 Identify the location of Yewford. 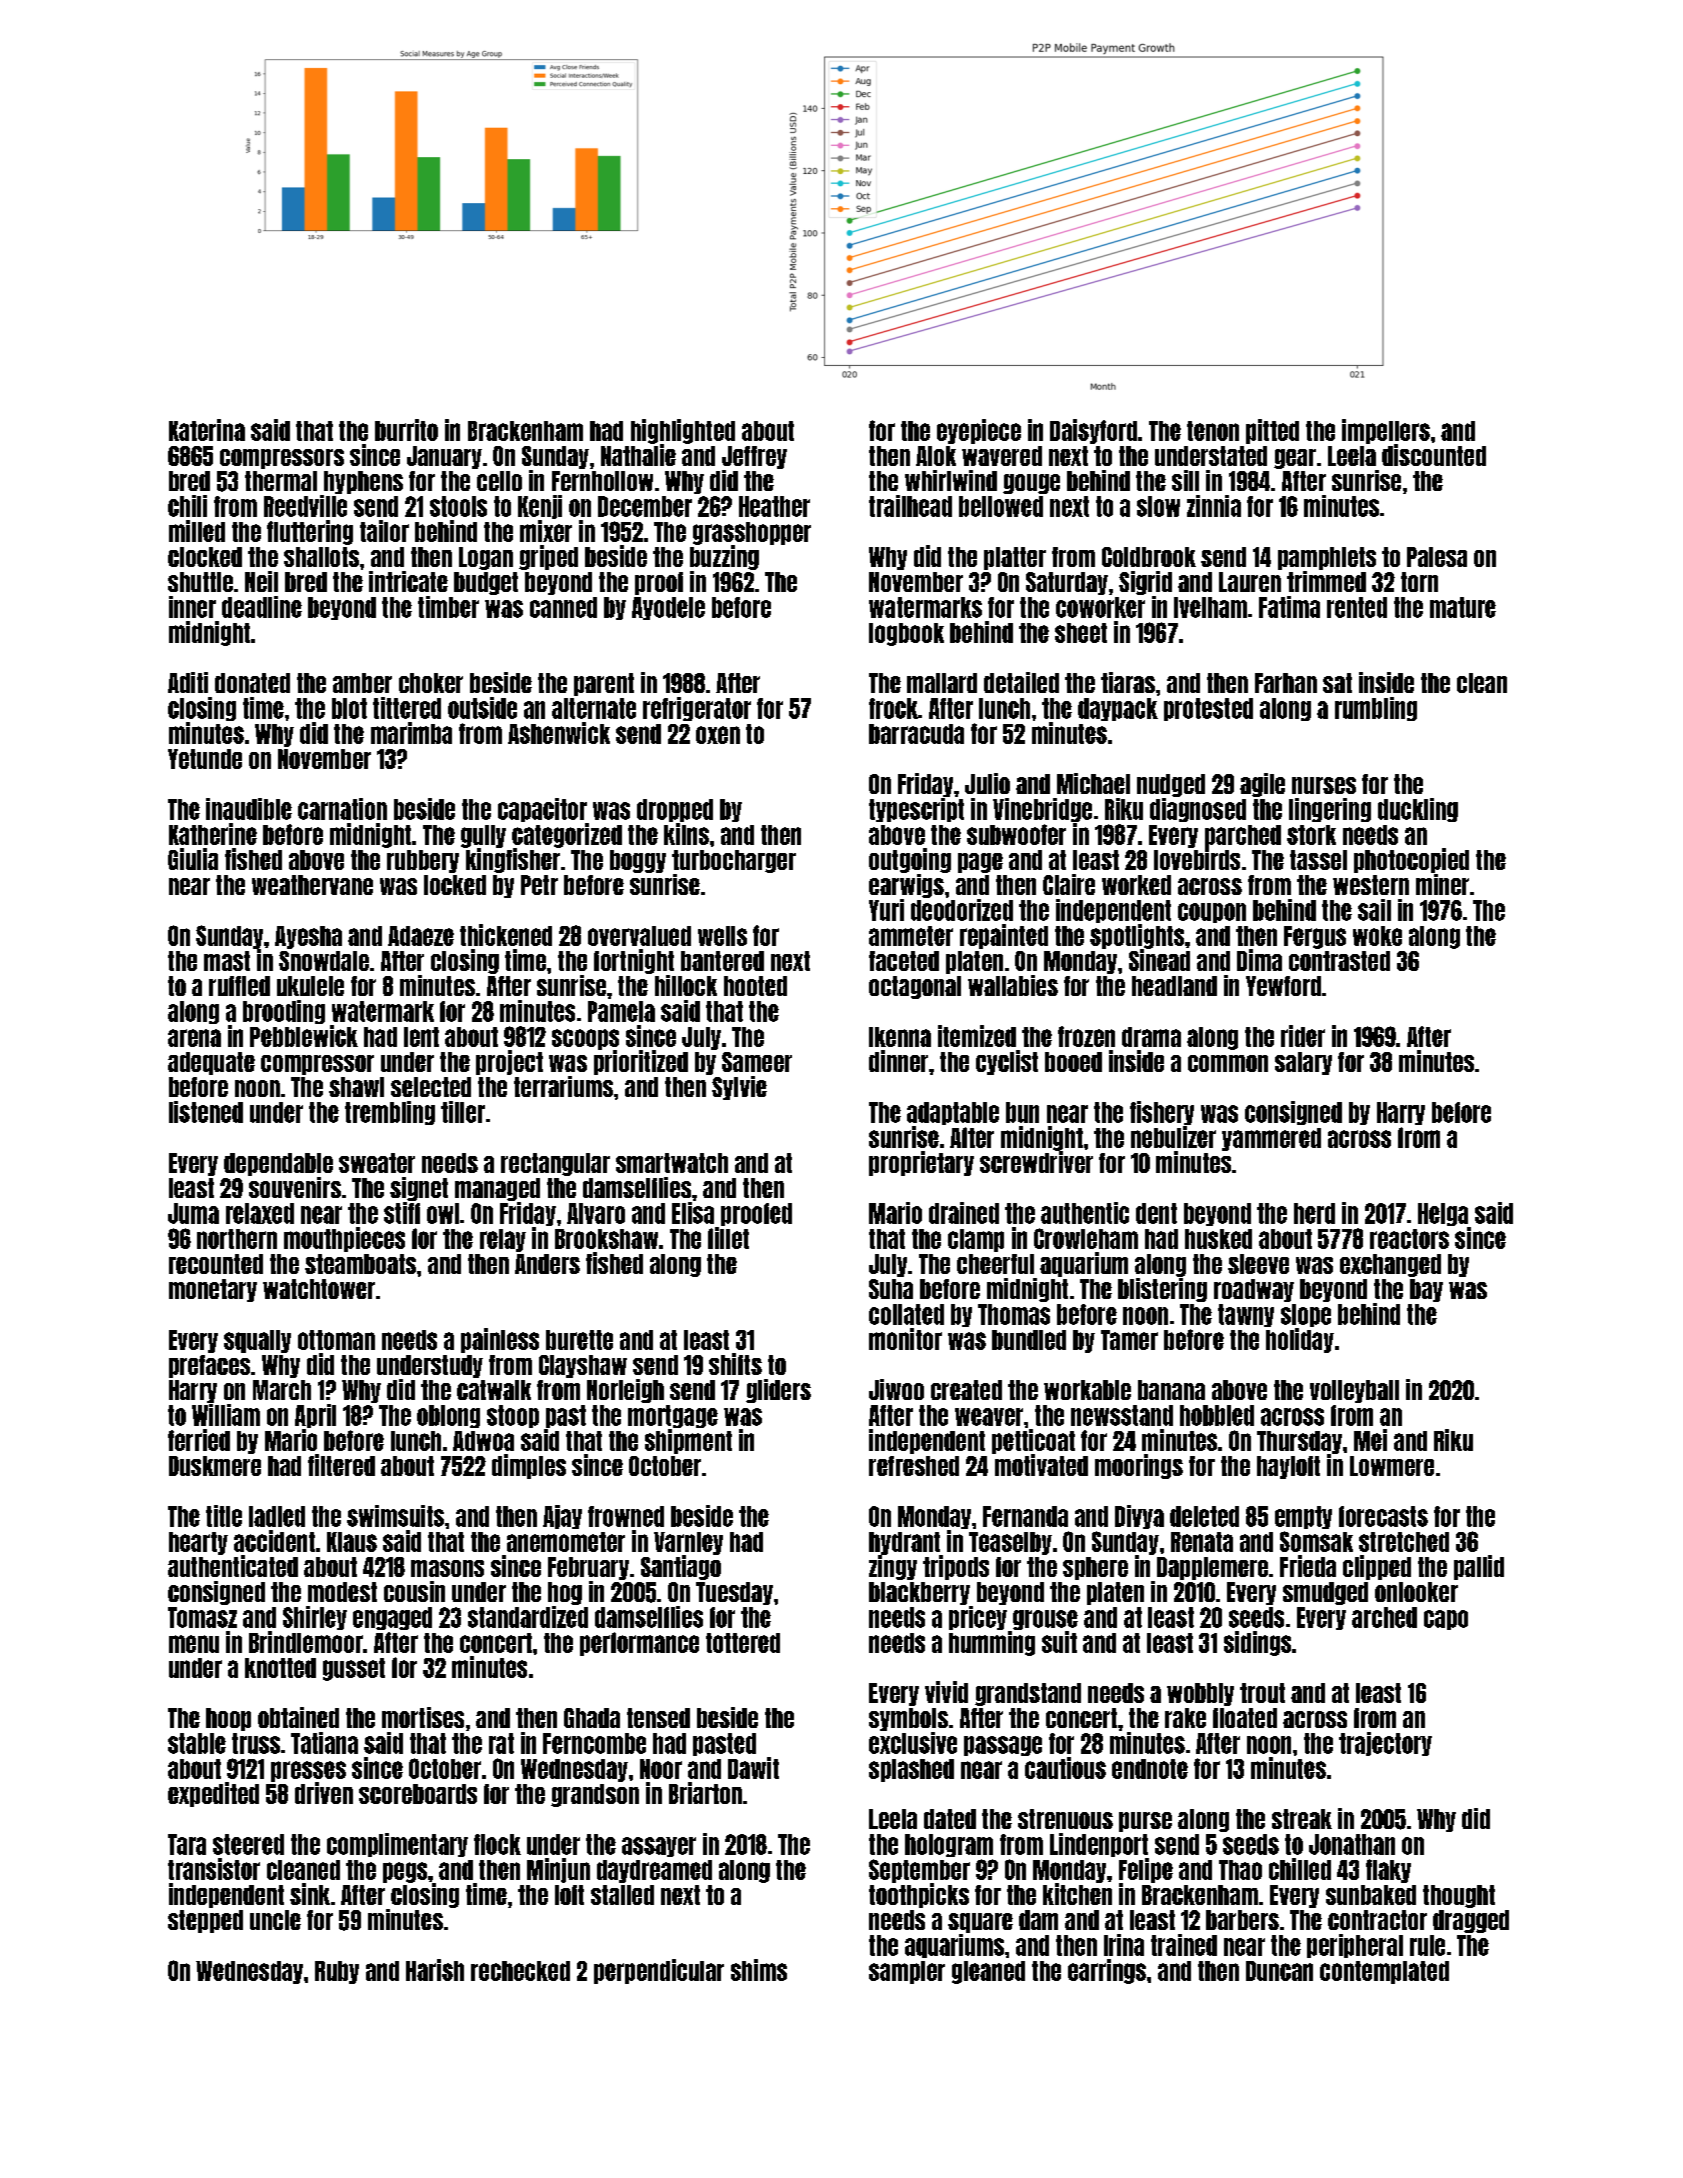
(1283, 986).
